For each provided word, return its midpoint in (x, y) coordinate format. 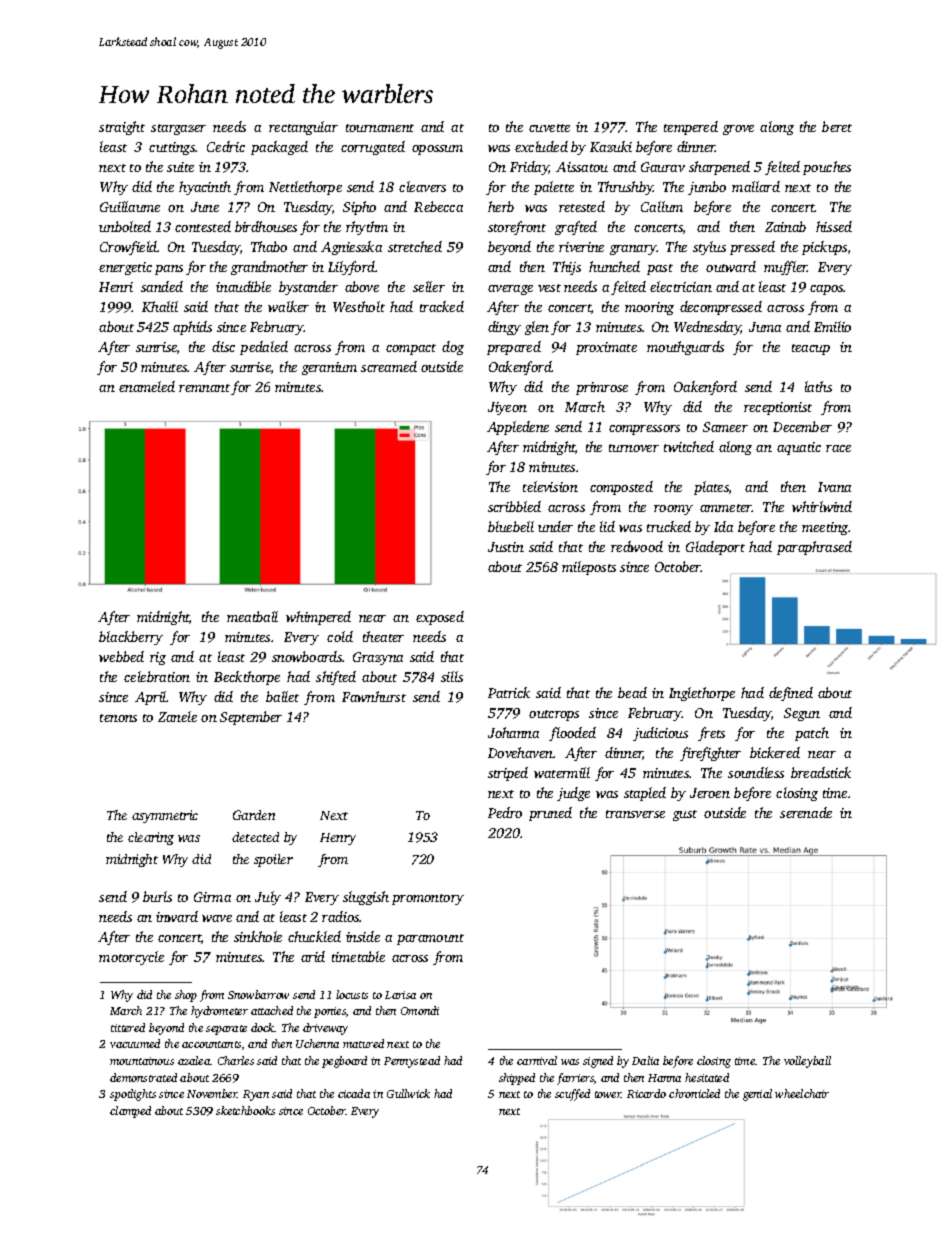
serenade (806, 812)
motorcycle (131, 958)
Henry (338, 839)
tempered (691, 128)
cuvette (549, 128)
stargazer (178, 129)
